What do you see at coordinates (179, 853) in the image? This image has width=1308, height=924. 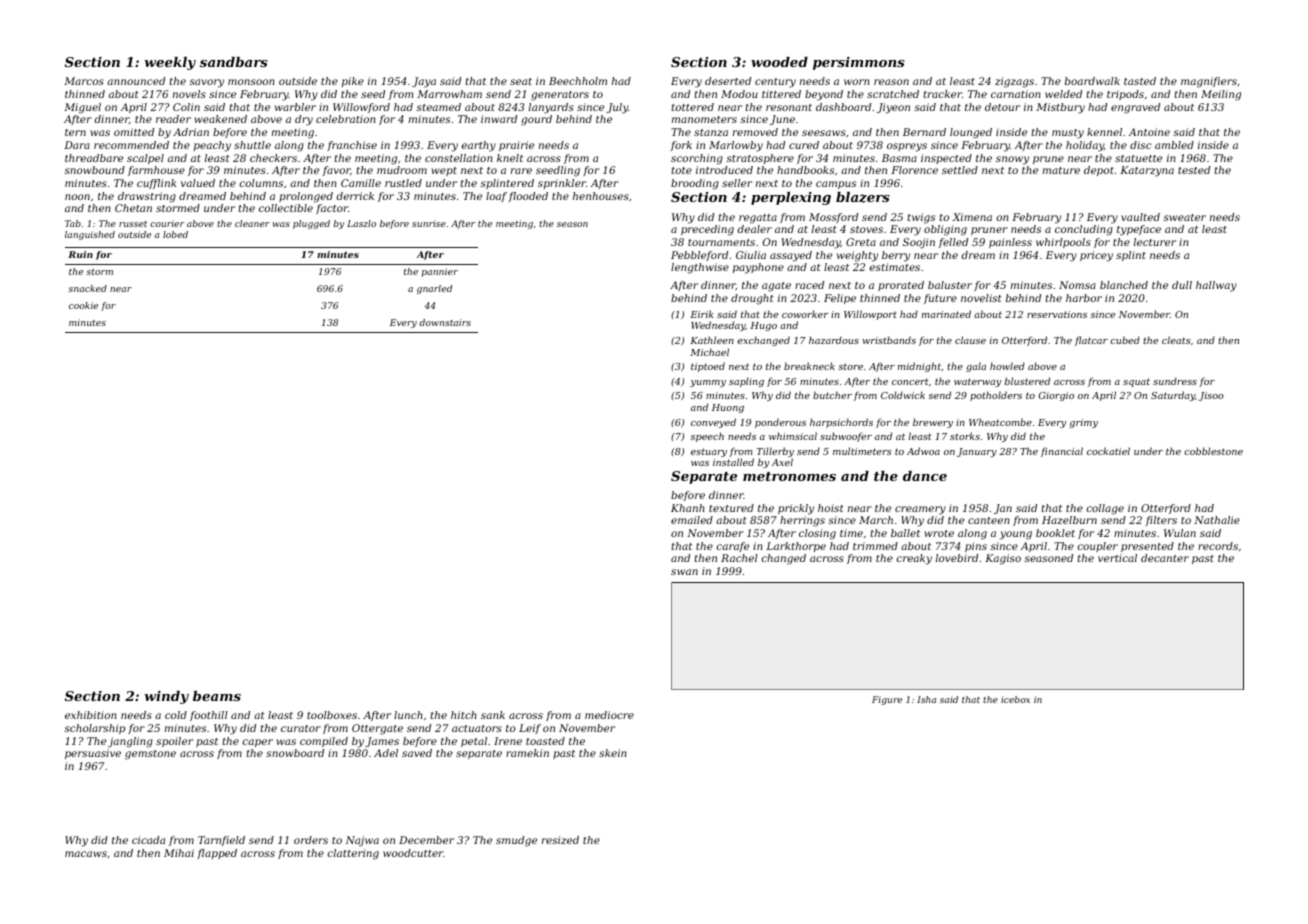 I see `Mihai` at bounding box center [179, 853].
